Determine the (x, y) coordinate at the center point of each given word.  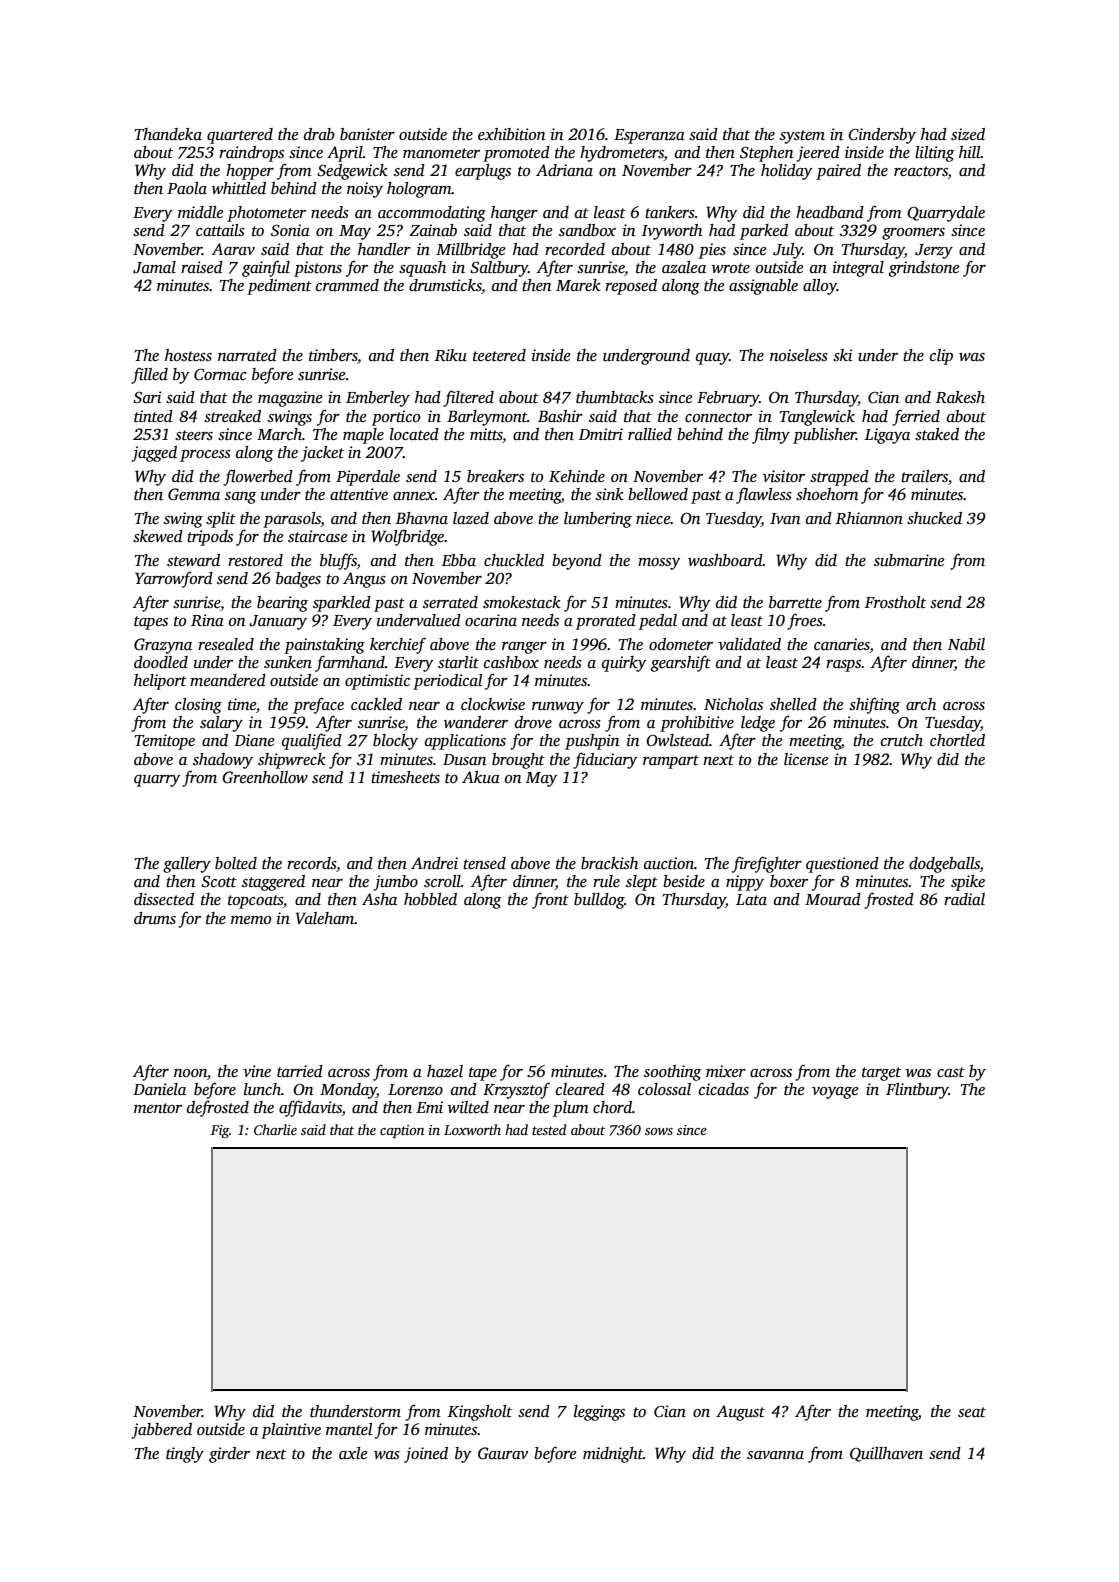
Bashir (560, 416)
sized (968, 134)
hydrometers (622, 154)
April (345, 154)
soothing (673, 1073)
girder (229, 1455)
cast (951, 1072)
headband (830, 212)
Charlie (275, 1129)
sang (241, 498)
